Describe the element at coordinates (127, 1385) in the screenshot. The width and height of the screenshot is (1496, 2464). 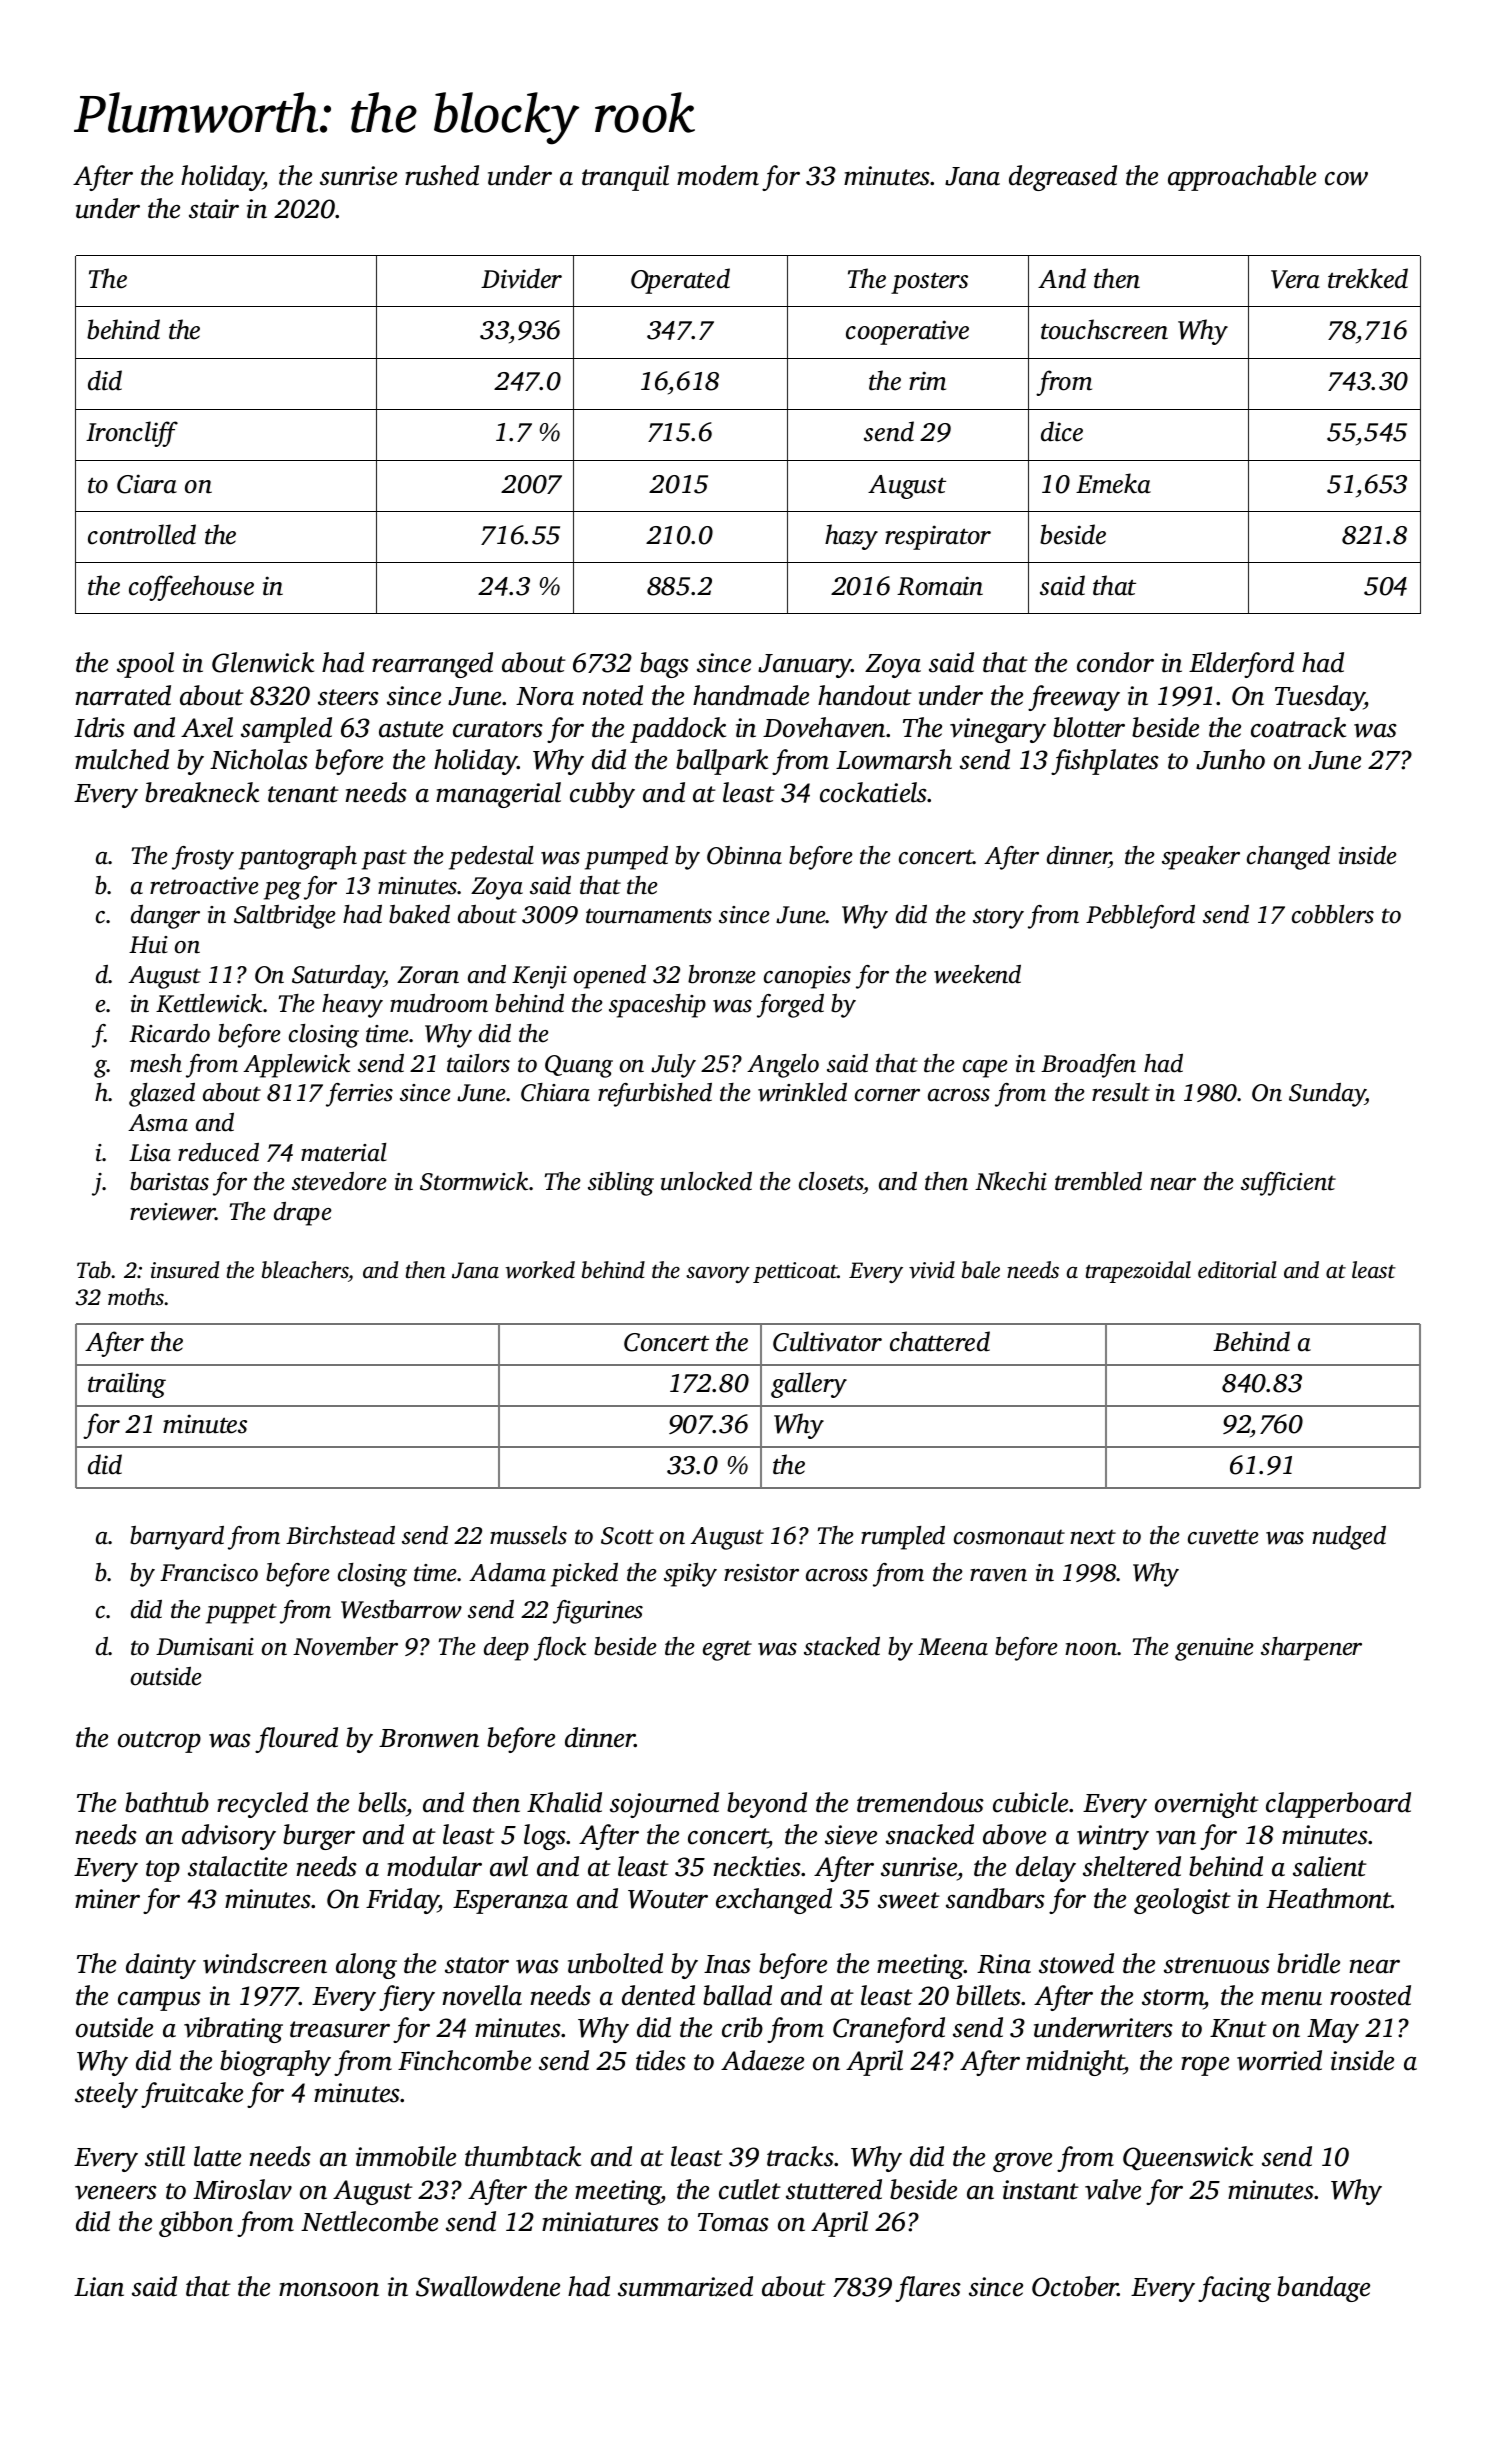
I see `trailing` at that location.
